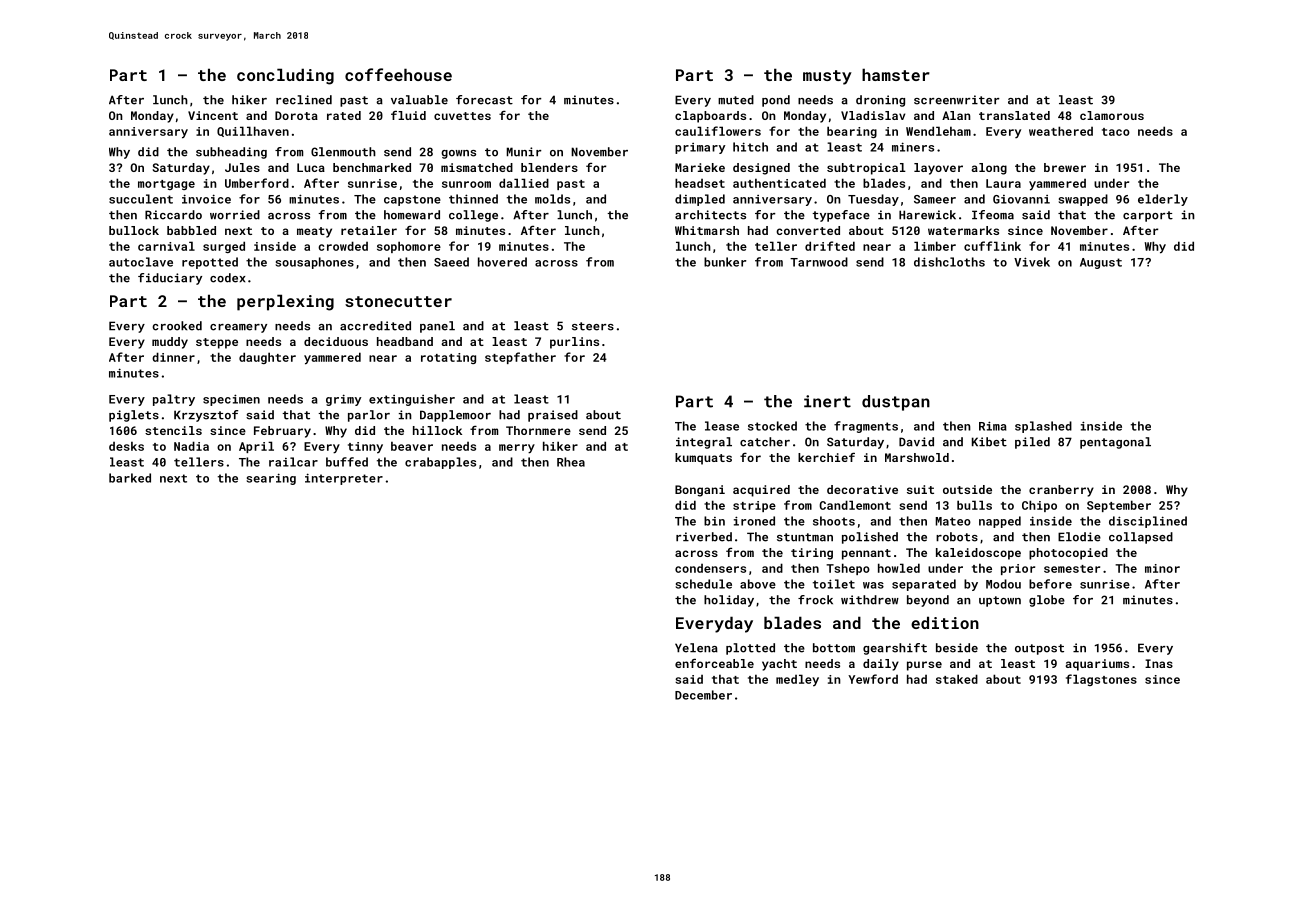  Describe the element at coordinates (166, 185) in the screenshot. I see `mortgage` at that location.
